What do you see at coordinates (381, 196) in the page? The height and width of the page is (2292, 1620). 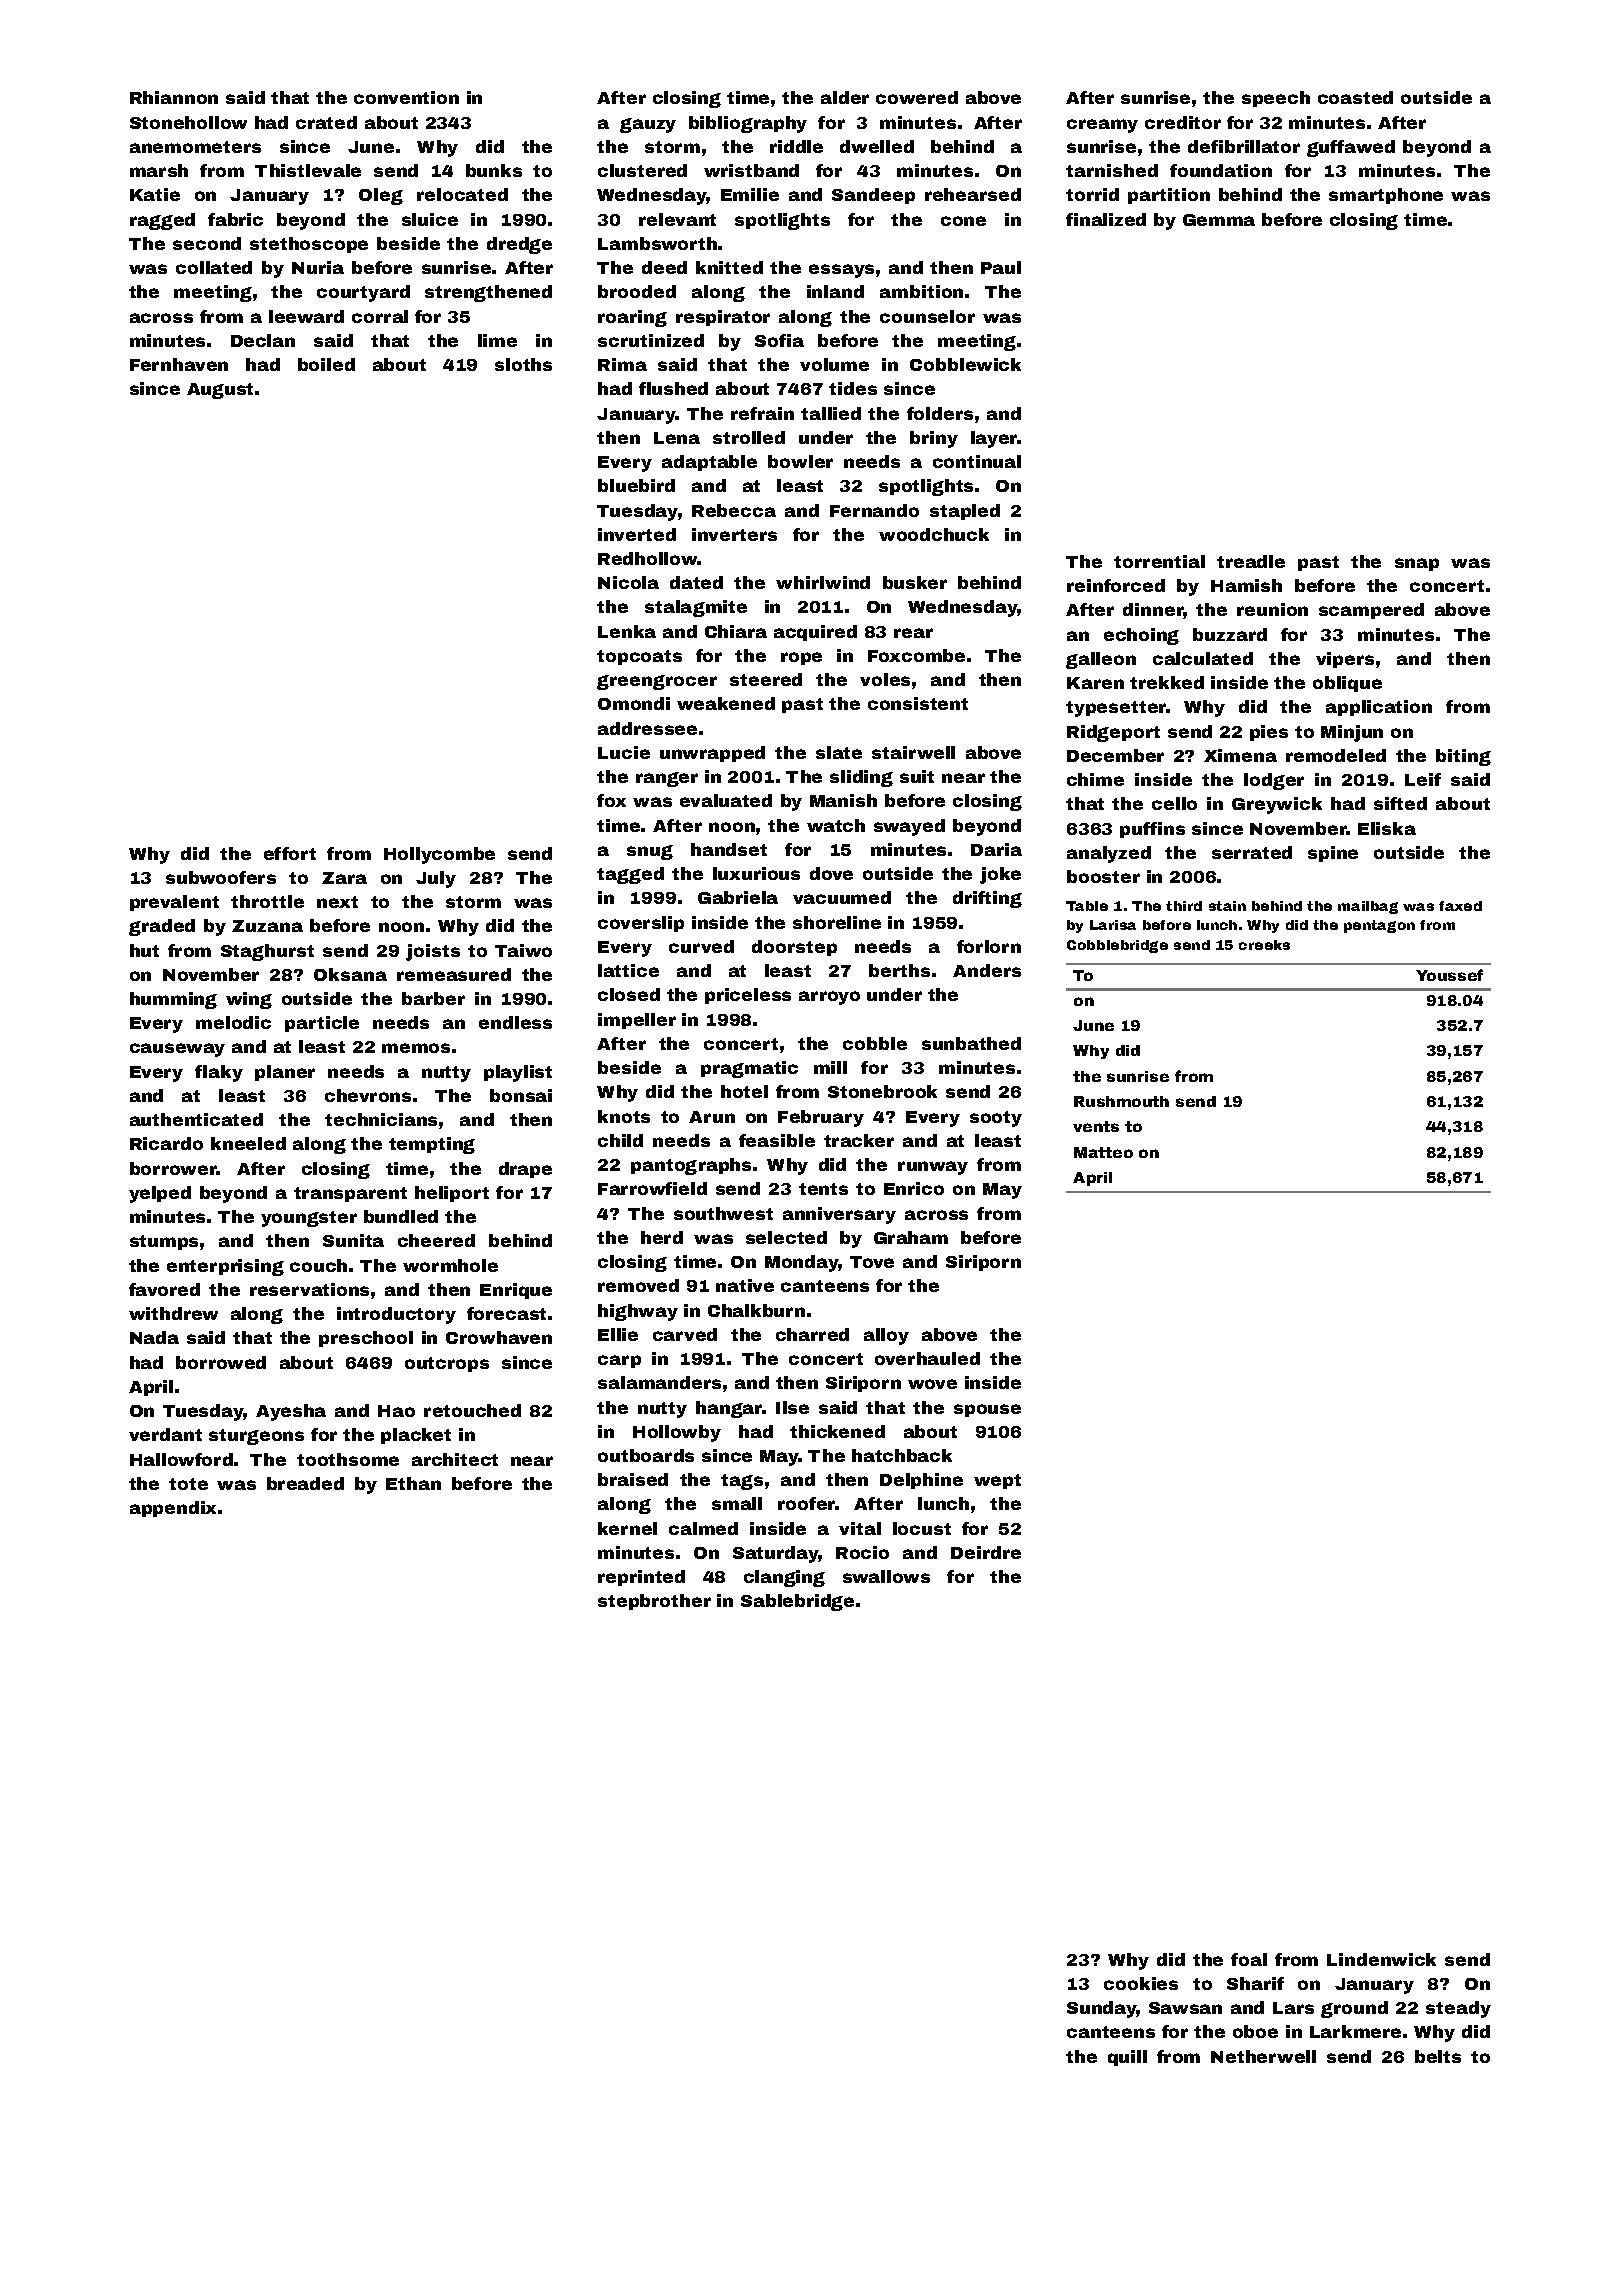 I see `Oleg` at bounding box center [381, 196].
